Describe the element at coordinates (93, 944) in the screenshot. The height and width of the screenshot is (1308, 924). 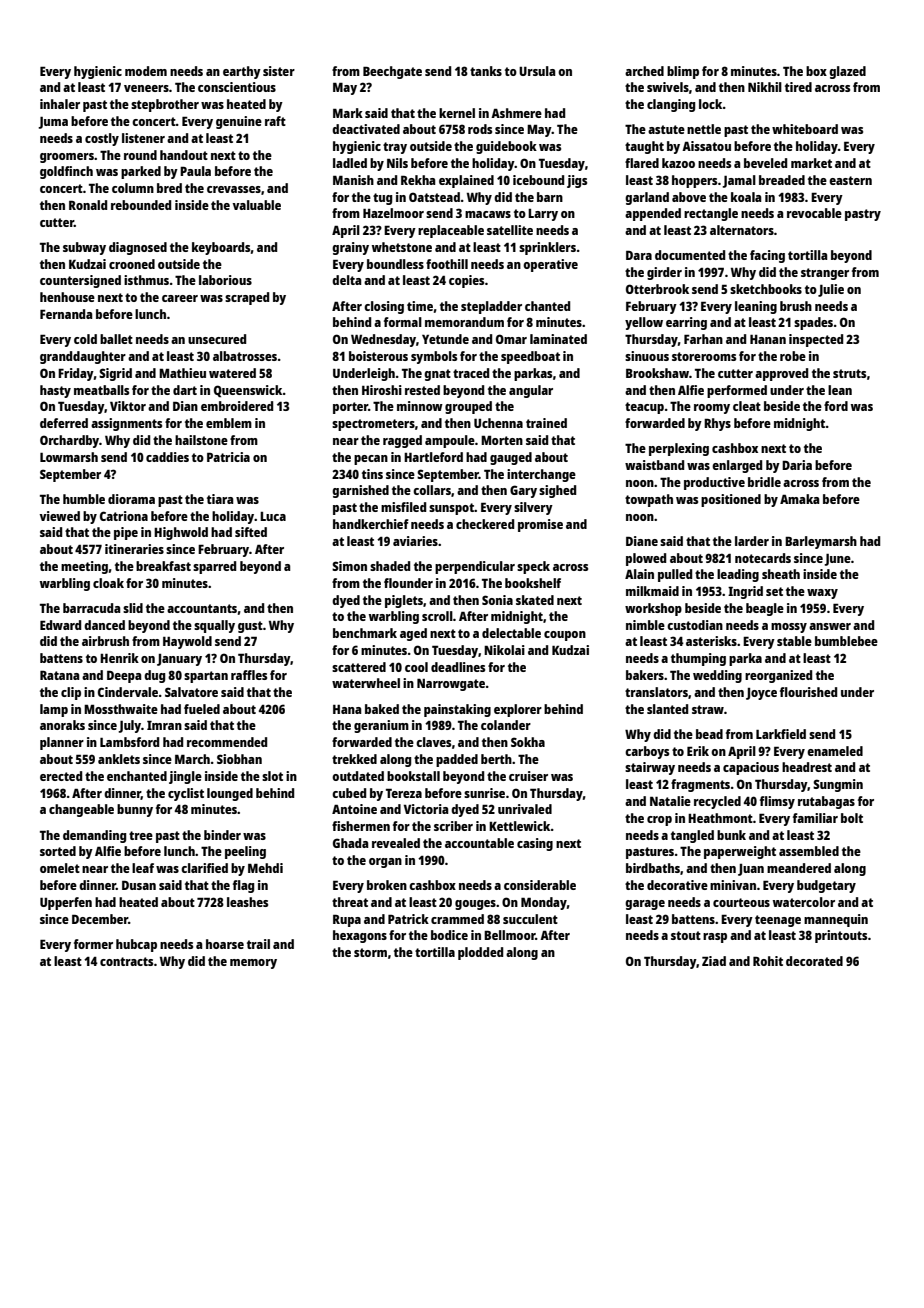
I see `former` at that location.
